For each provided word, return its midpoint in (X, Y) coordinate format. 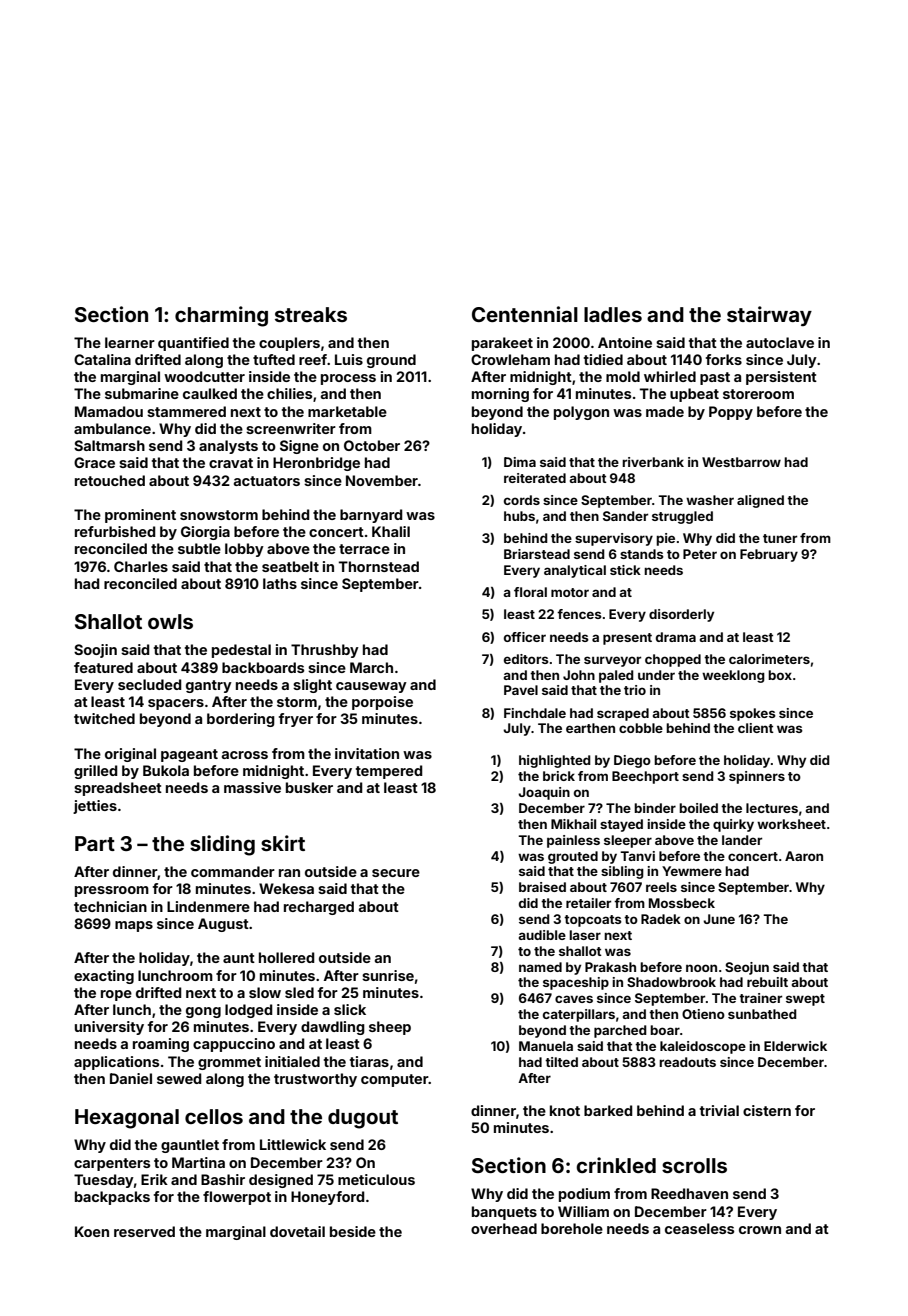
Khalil (391, 531)
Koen (92, 1231)
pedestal (241, 651)
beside (353, 1231)
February (769, 555)
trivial (719, 1110)
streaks (311, 314)
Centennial (525, 314)
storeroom (758, 394)
